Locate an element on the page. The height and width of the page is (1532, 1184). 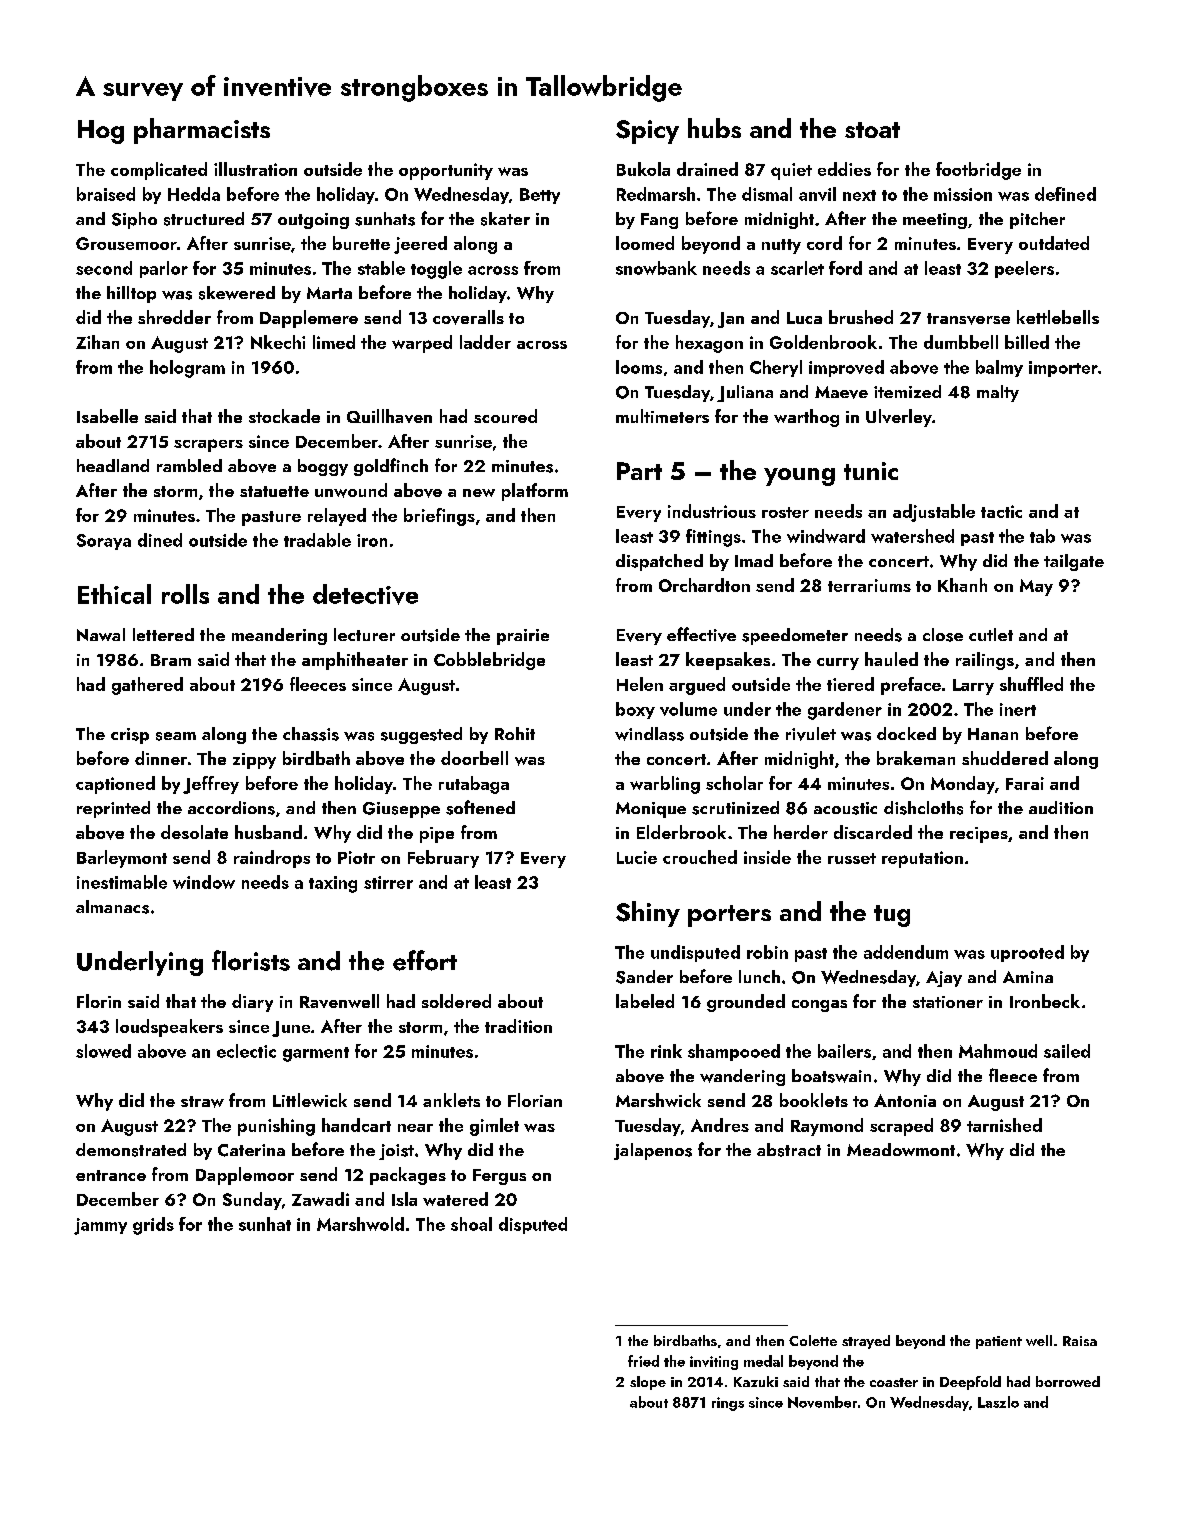
stockade is located at coordinates (284, 416).
